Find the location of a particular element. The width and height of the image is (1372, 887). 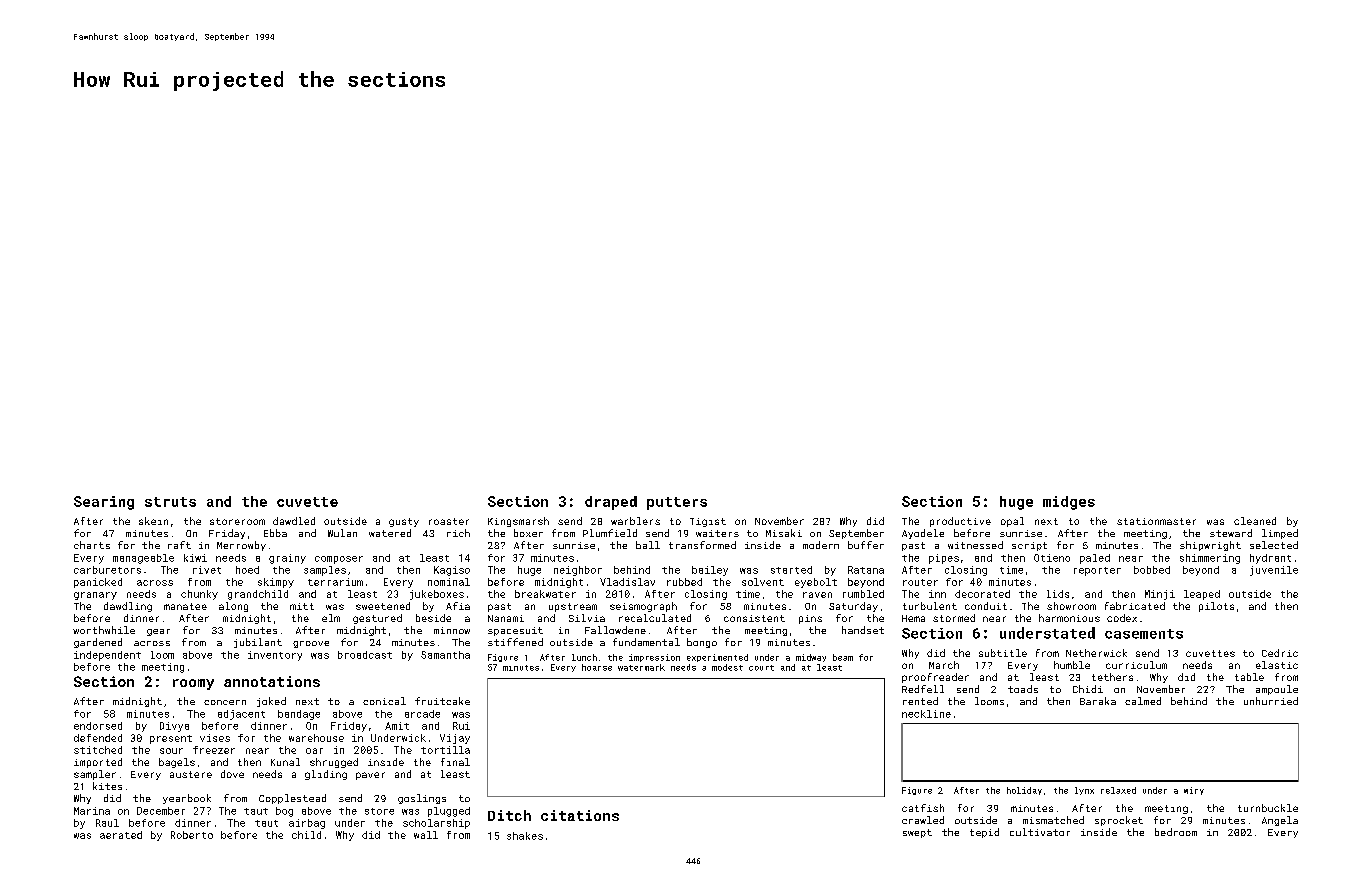

casements is located at coordinates (1144, 634).
